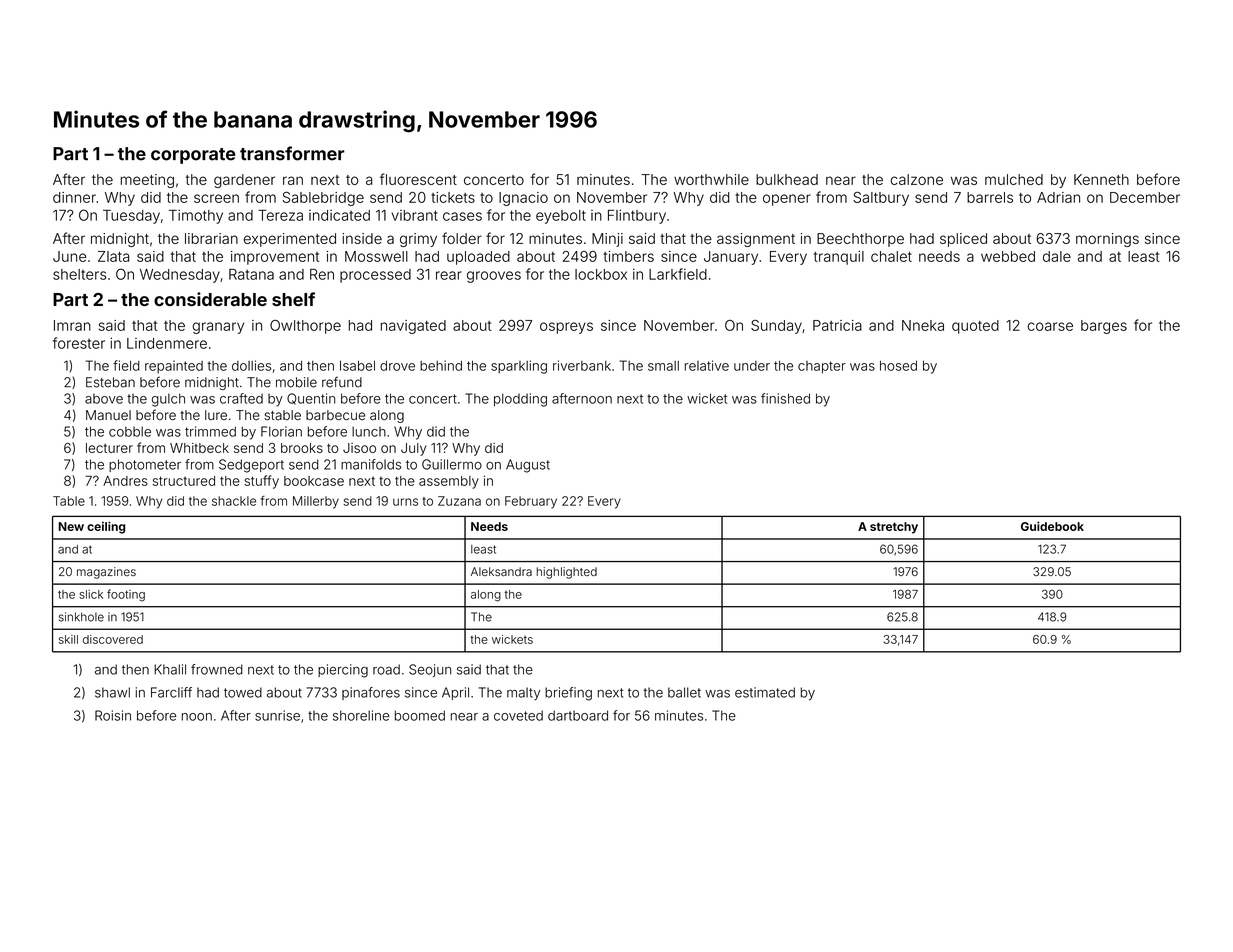  I want to click on hosed, so click(898, 366).
